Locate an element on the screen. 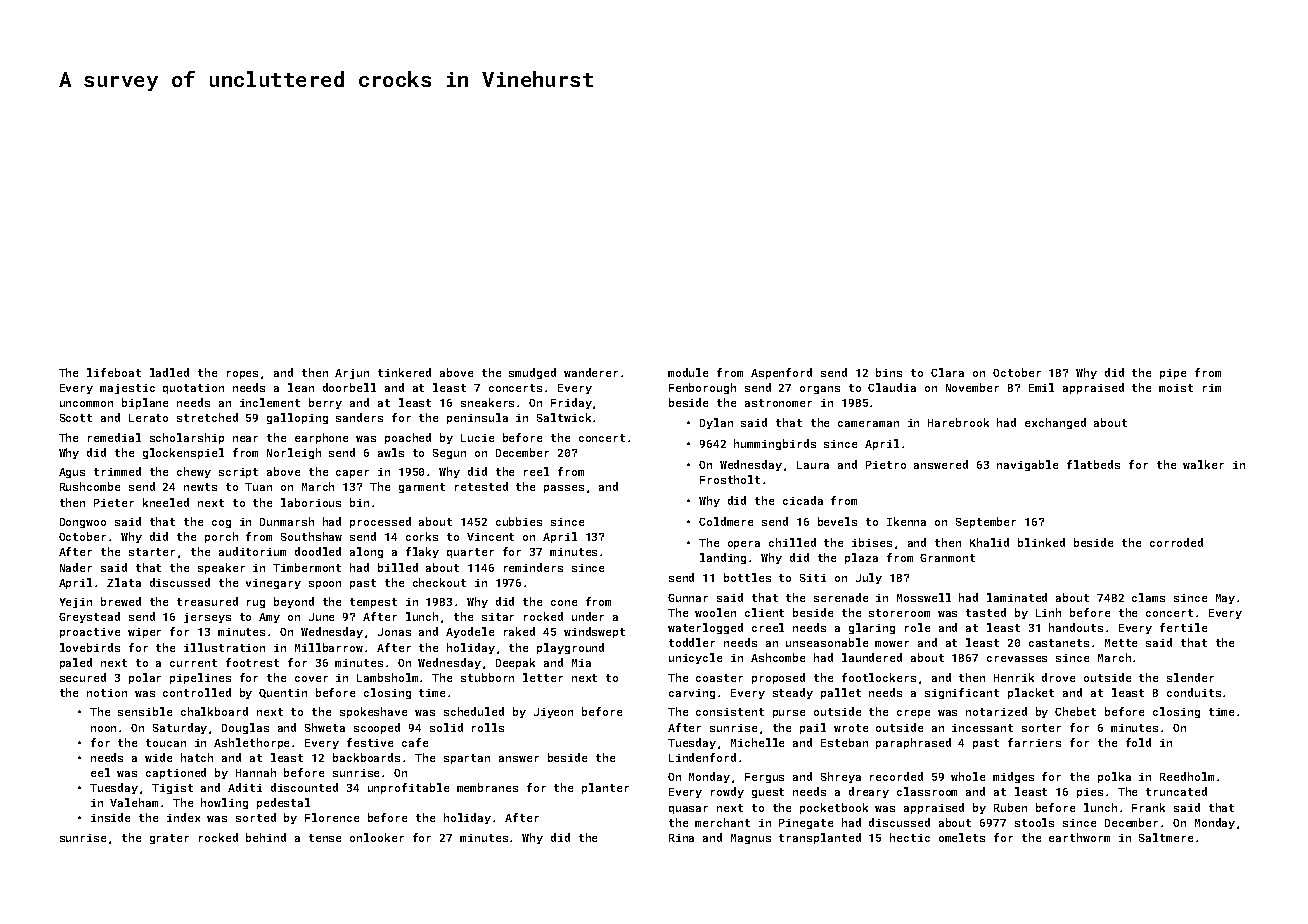 This screenshot has height=924, width=1308. Southshaw is located at coordinates (311, 536).
